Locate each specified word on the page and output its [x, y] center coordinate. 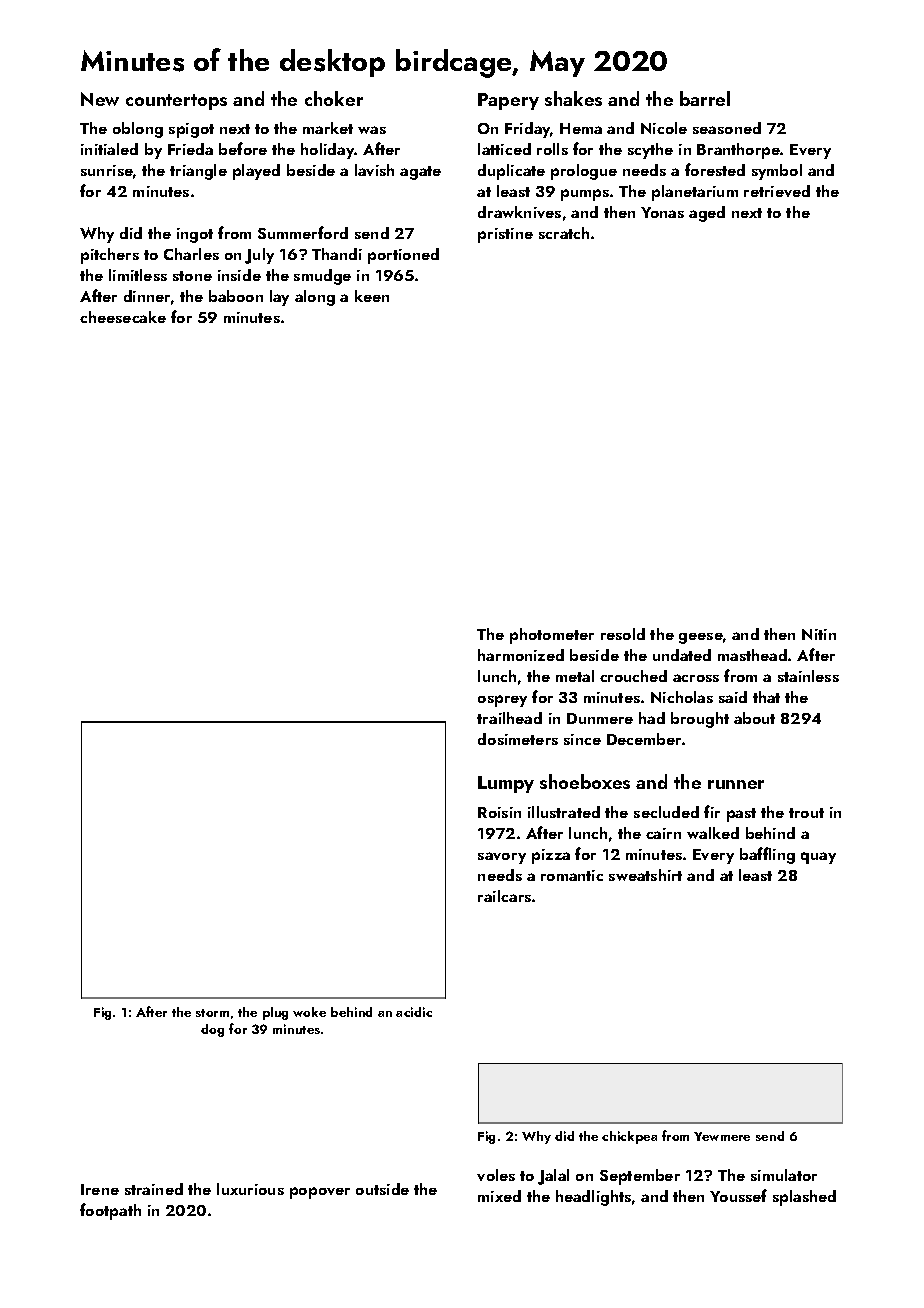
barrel [705, 98]
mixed [499, 1196]
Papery [508, 101]
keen [372, 296]
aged [707, 214]
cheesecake [123, 317]
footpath [110, 1211]
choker [334, 98]
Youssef [738, 1195]
